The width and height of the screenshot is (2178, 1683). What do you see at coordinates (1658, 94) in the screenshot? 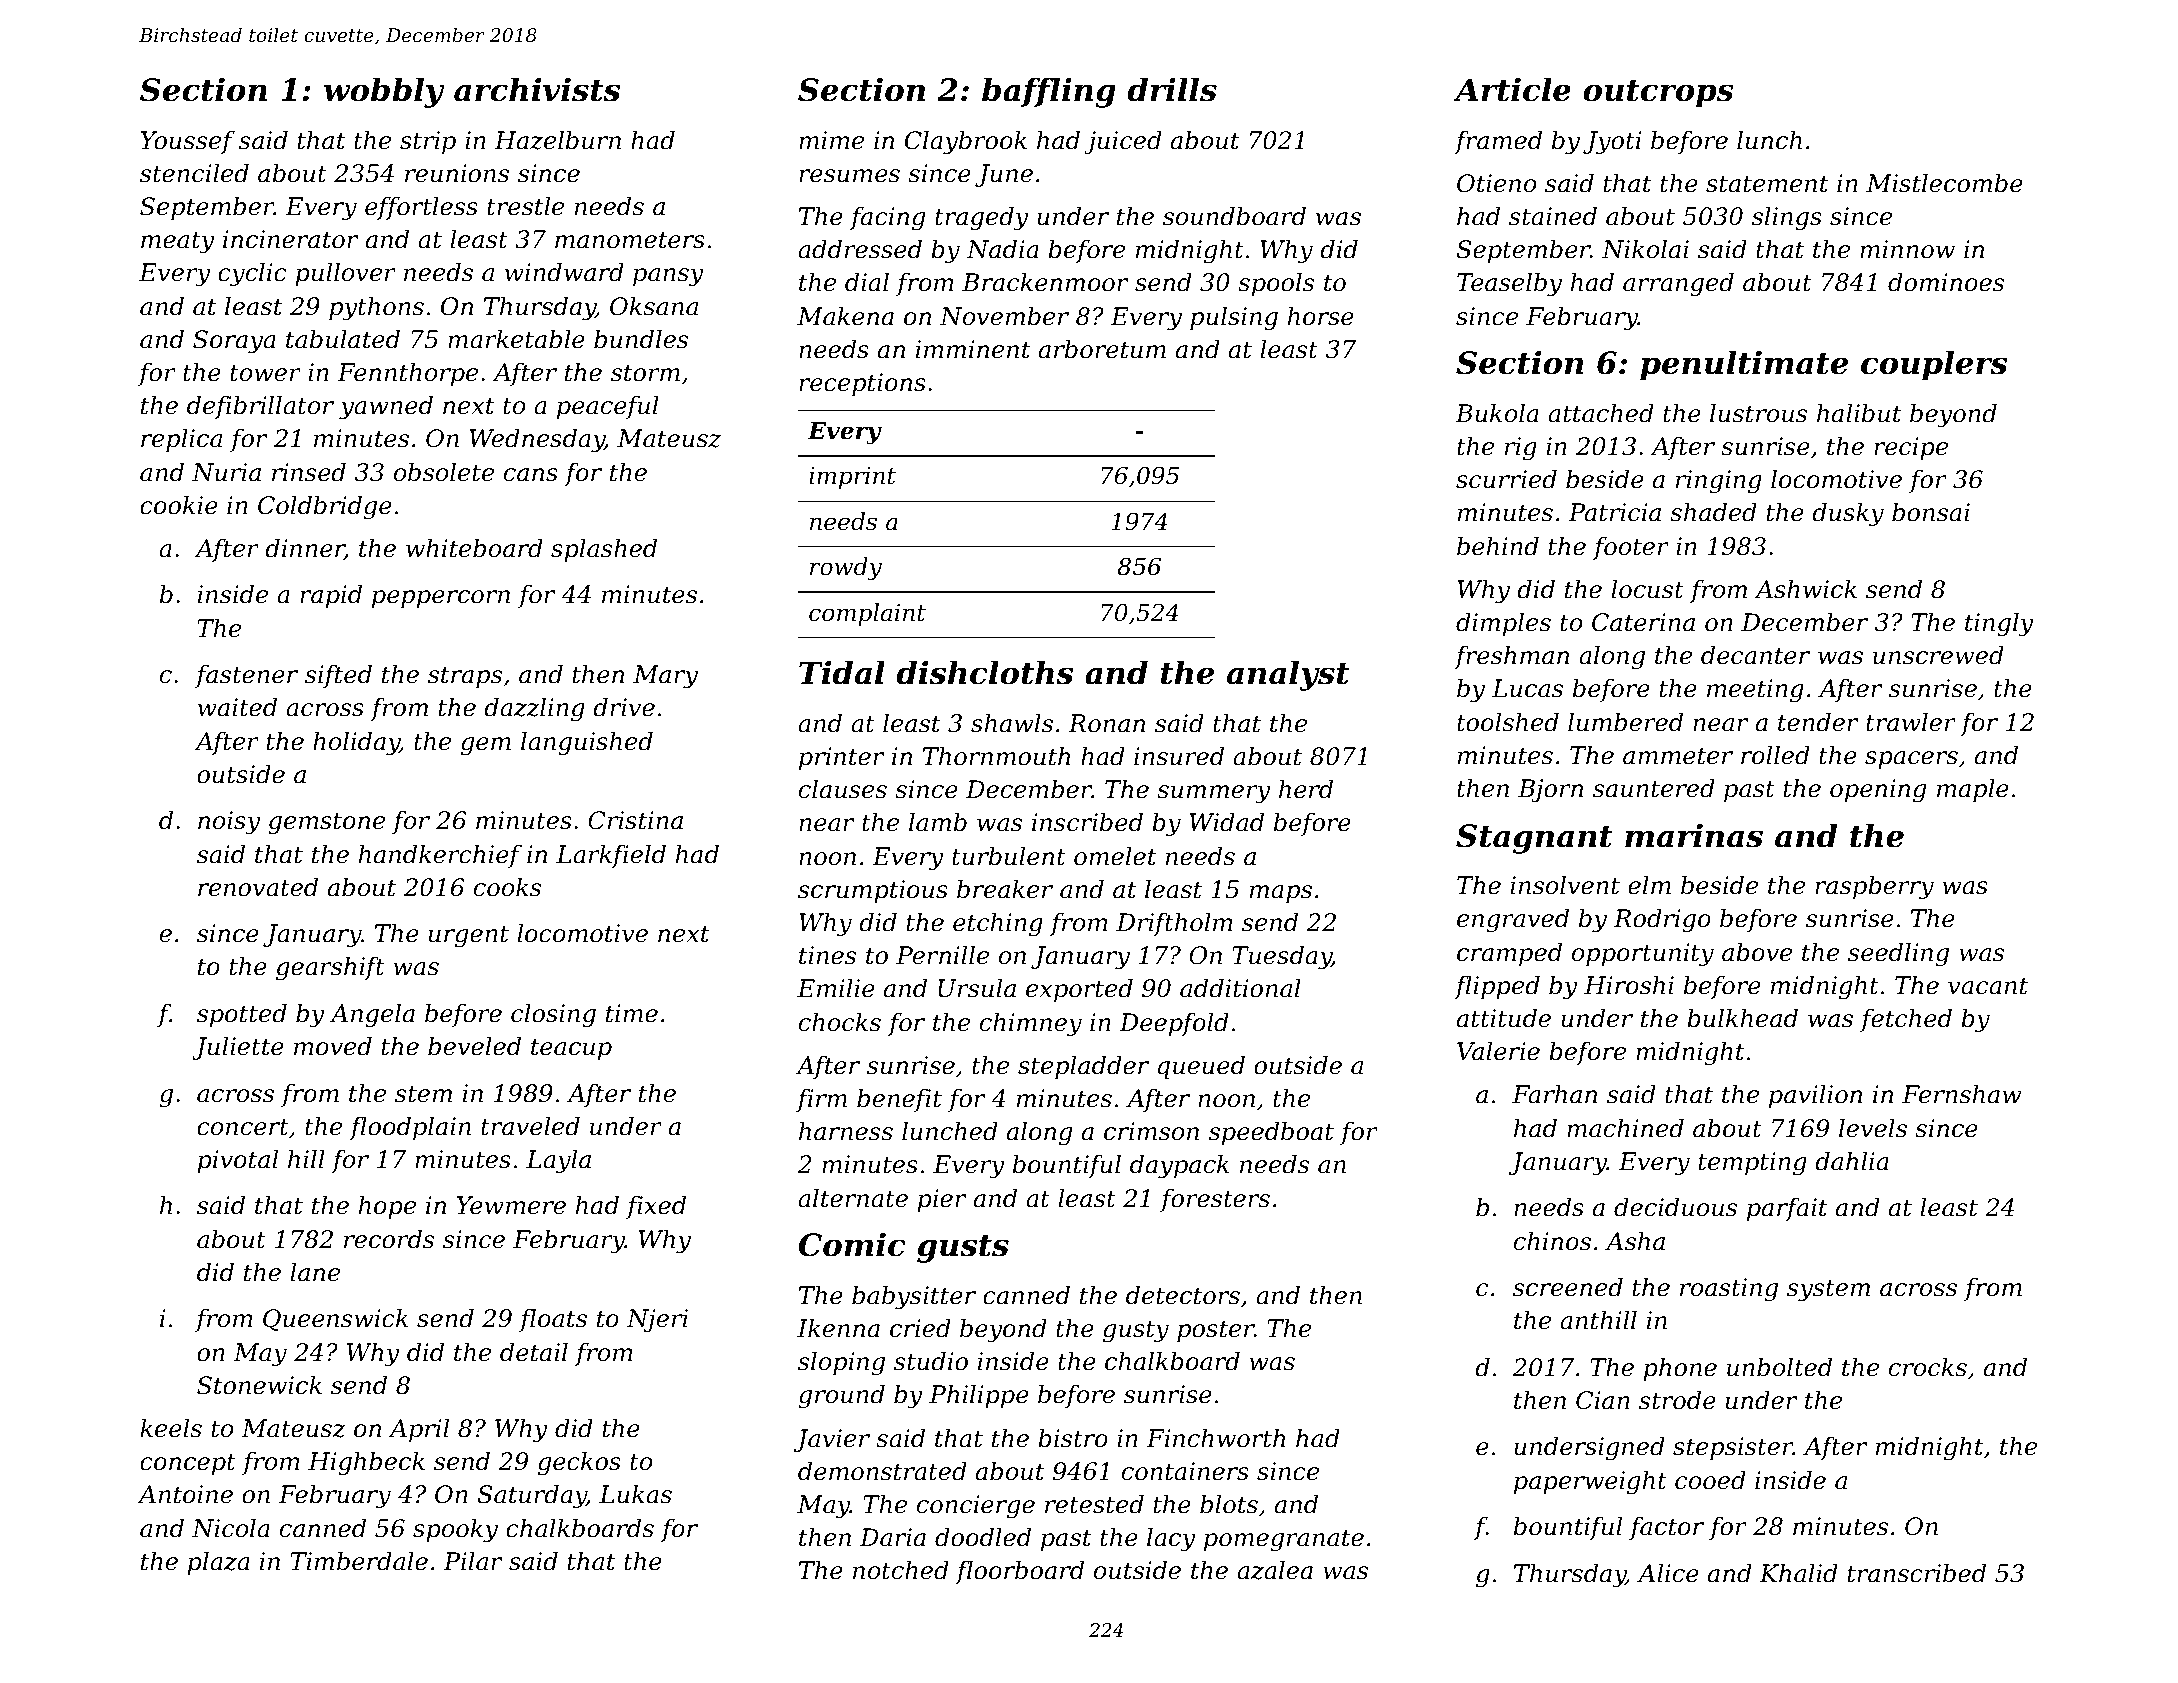
I see `outcrops` at bounding box center [1658, 94].
